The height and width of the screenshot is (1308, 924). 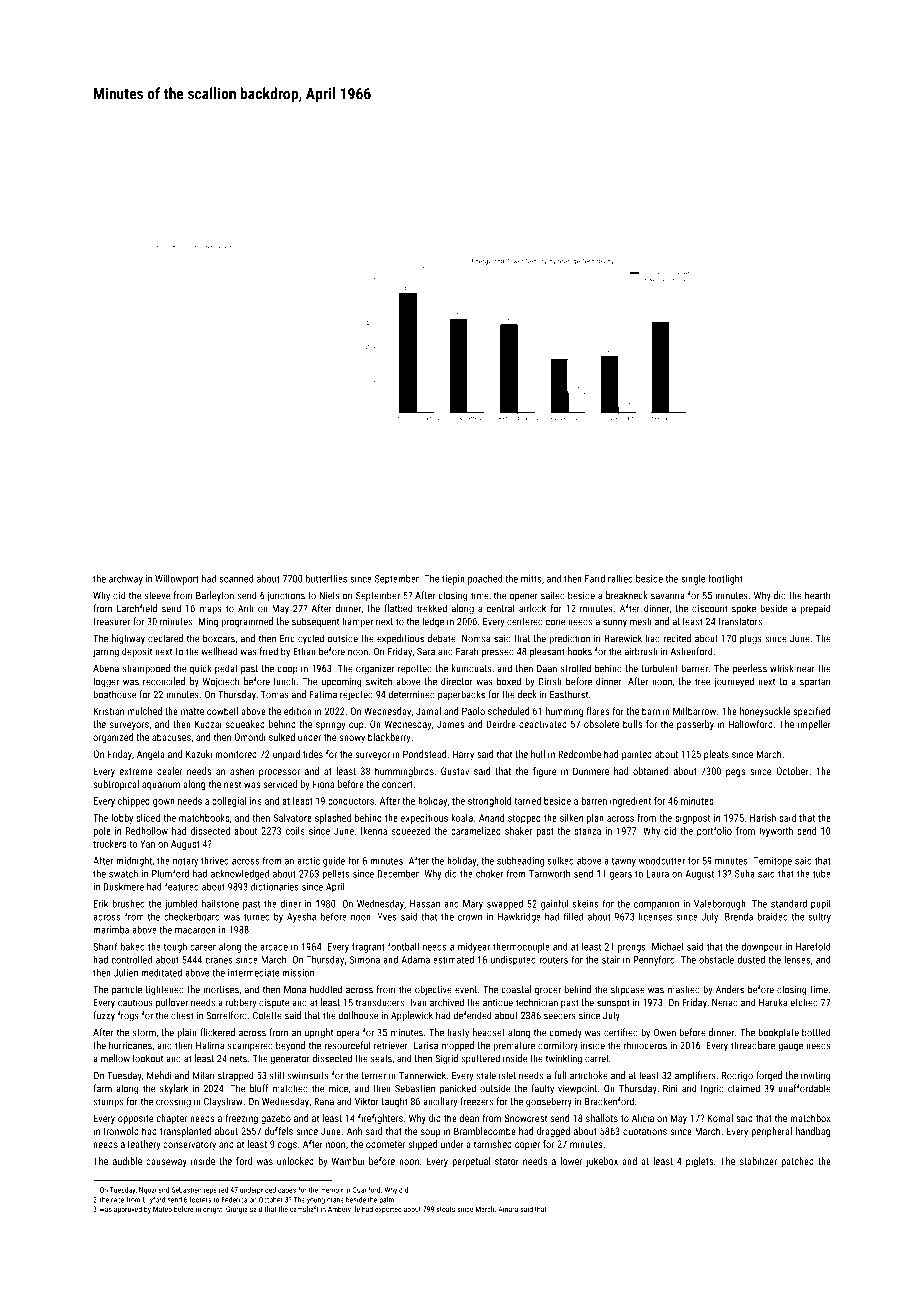 I want to click on journeyed, so click(x=734, y=682).
